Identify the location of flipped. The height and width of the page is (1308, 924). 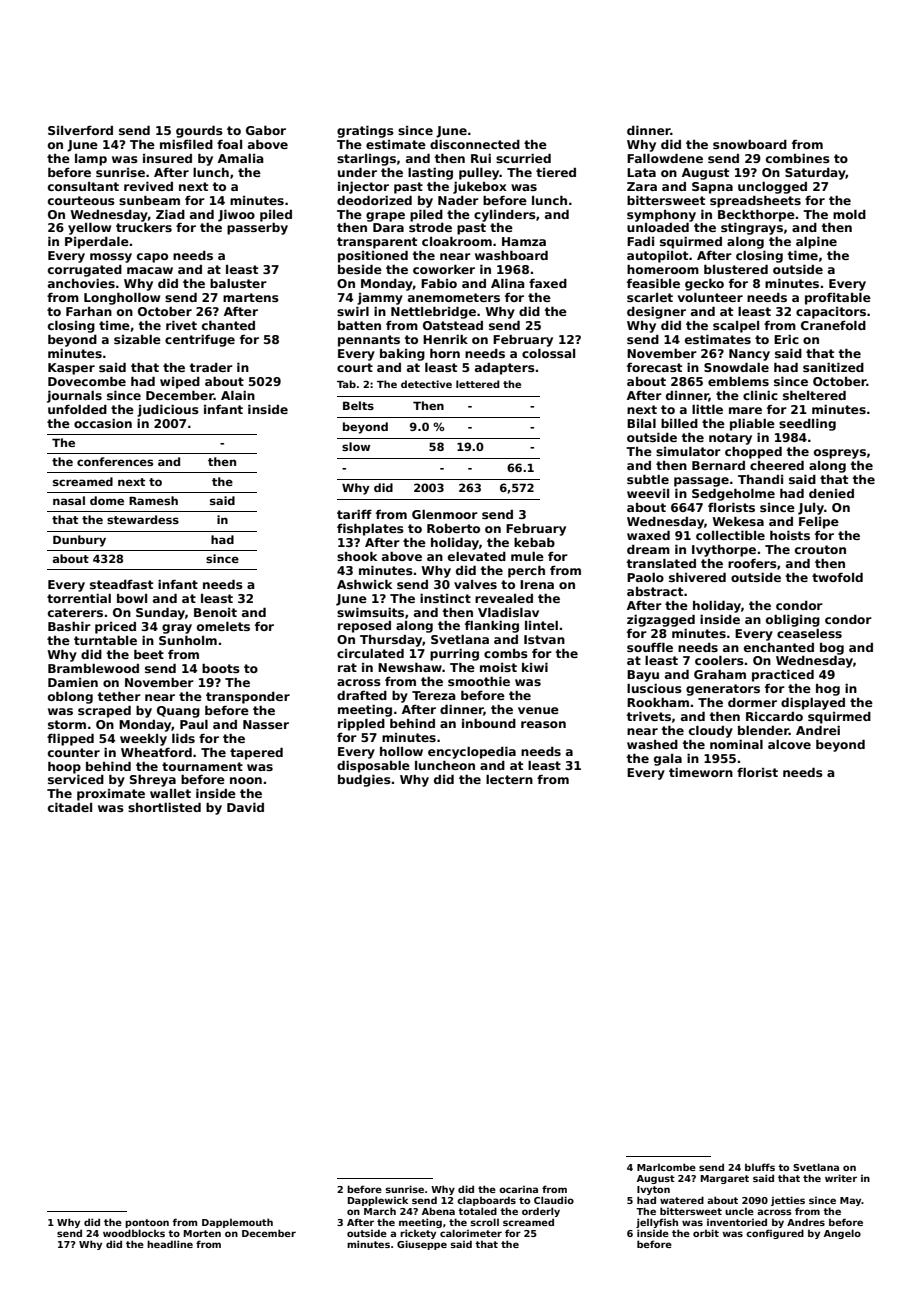
(70, 740).
